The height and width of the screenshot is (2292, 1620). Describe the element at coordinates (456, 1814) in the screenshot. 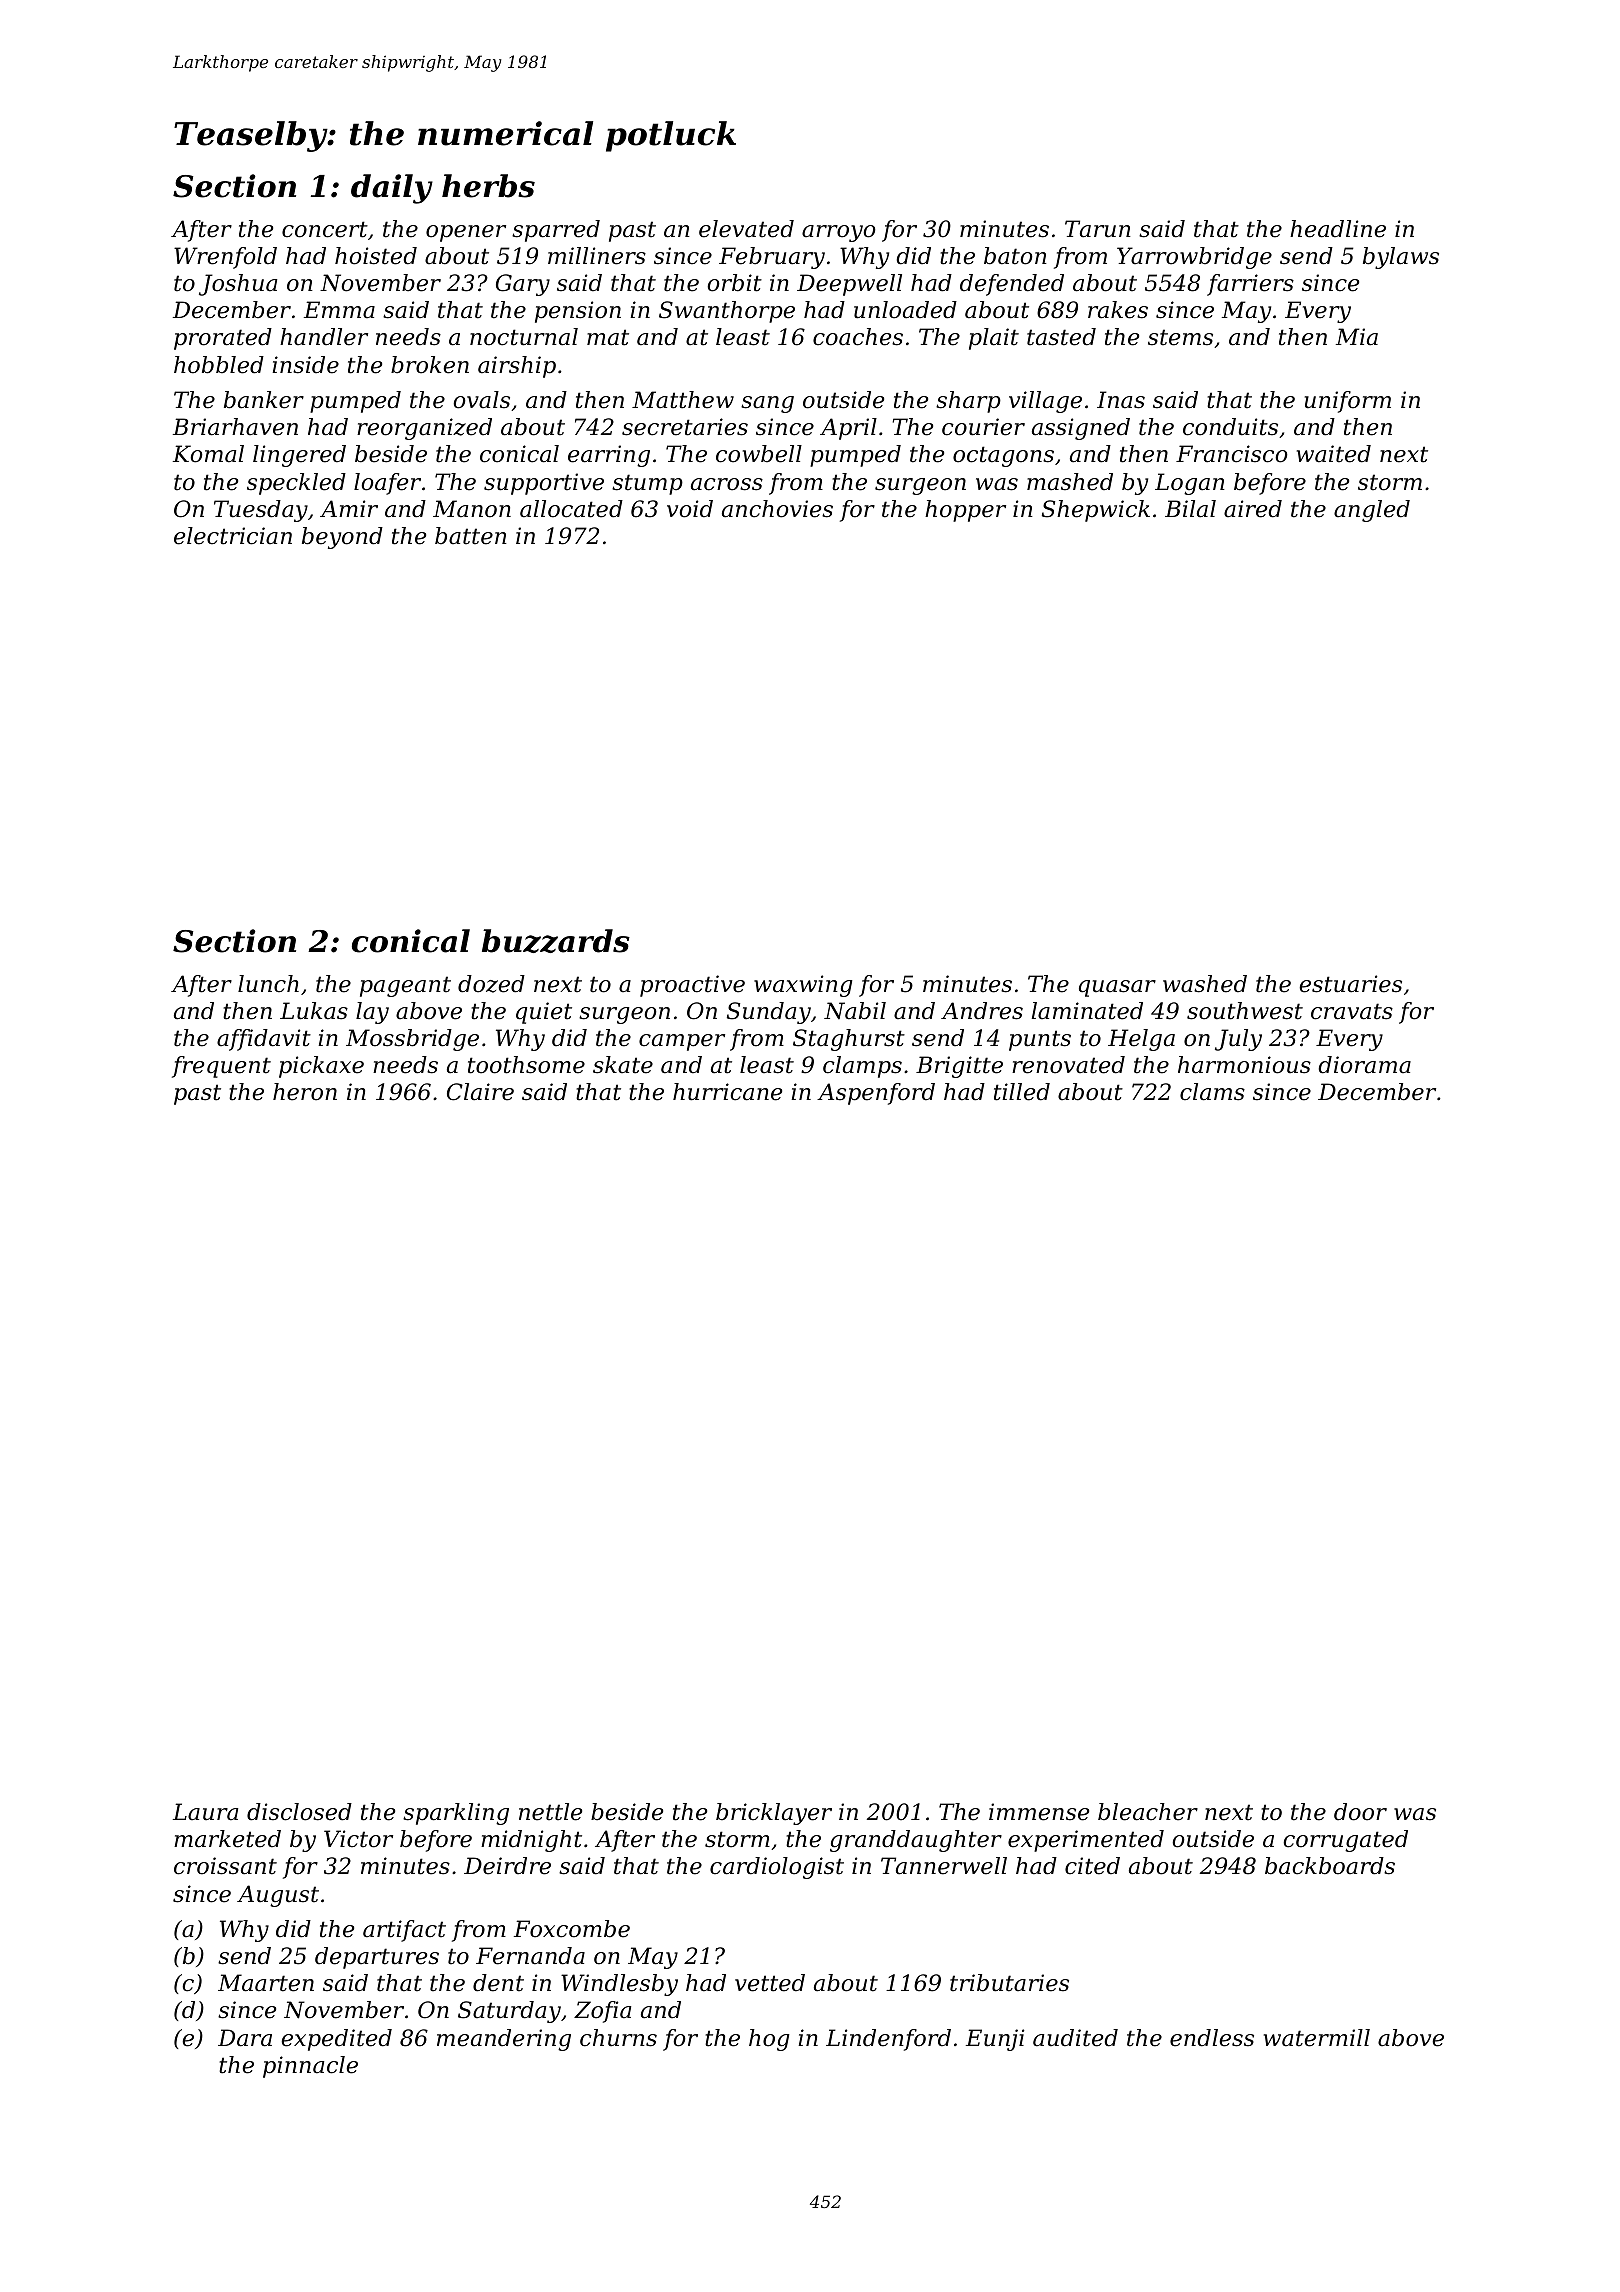

I see `sparkling` at that location.
